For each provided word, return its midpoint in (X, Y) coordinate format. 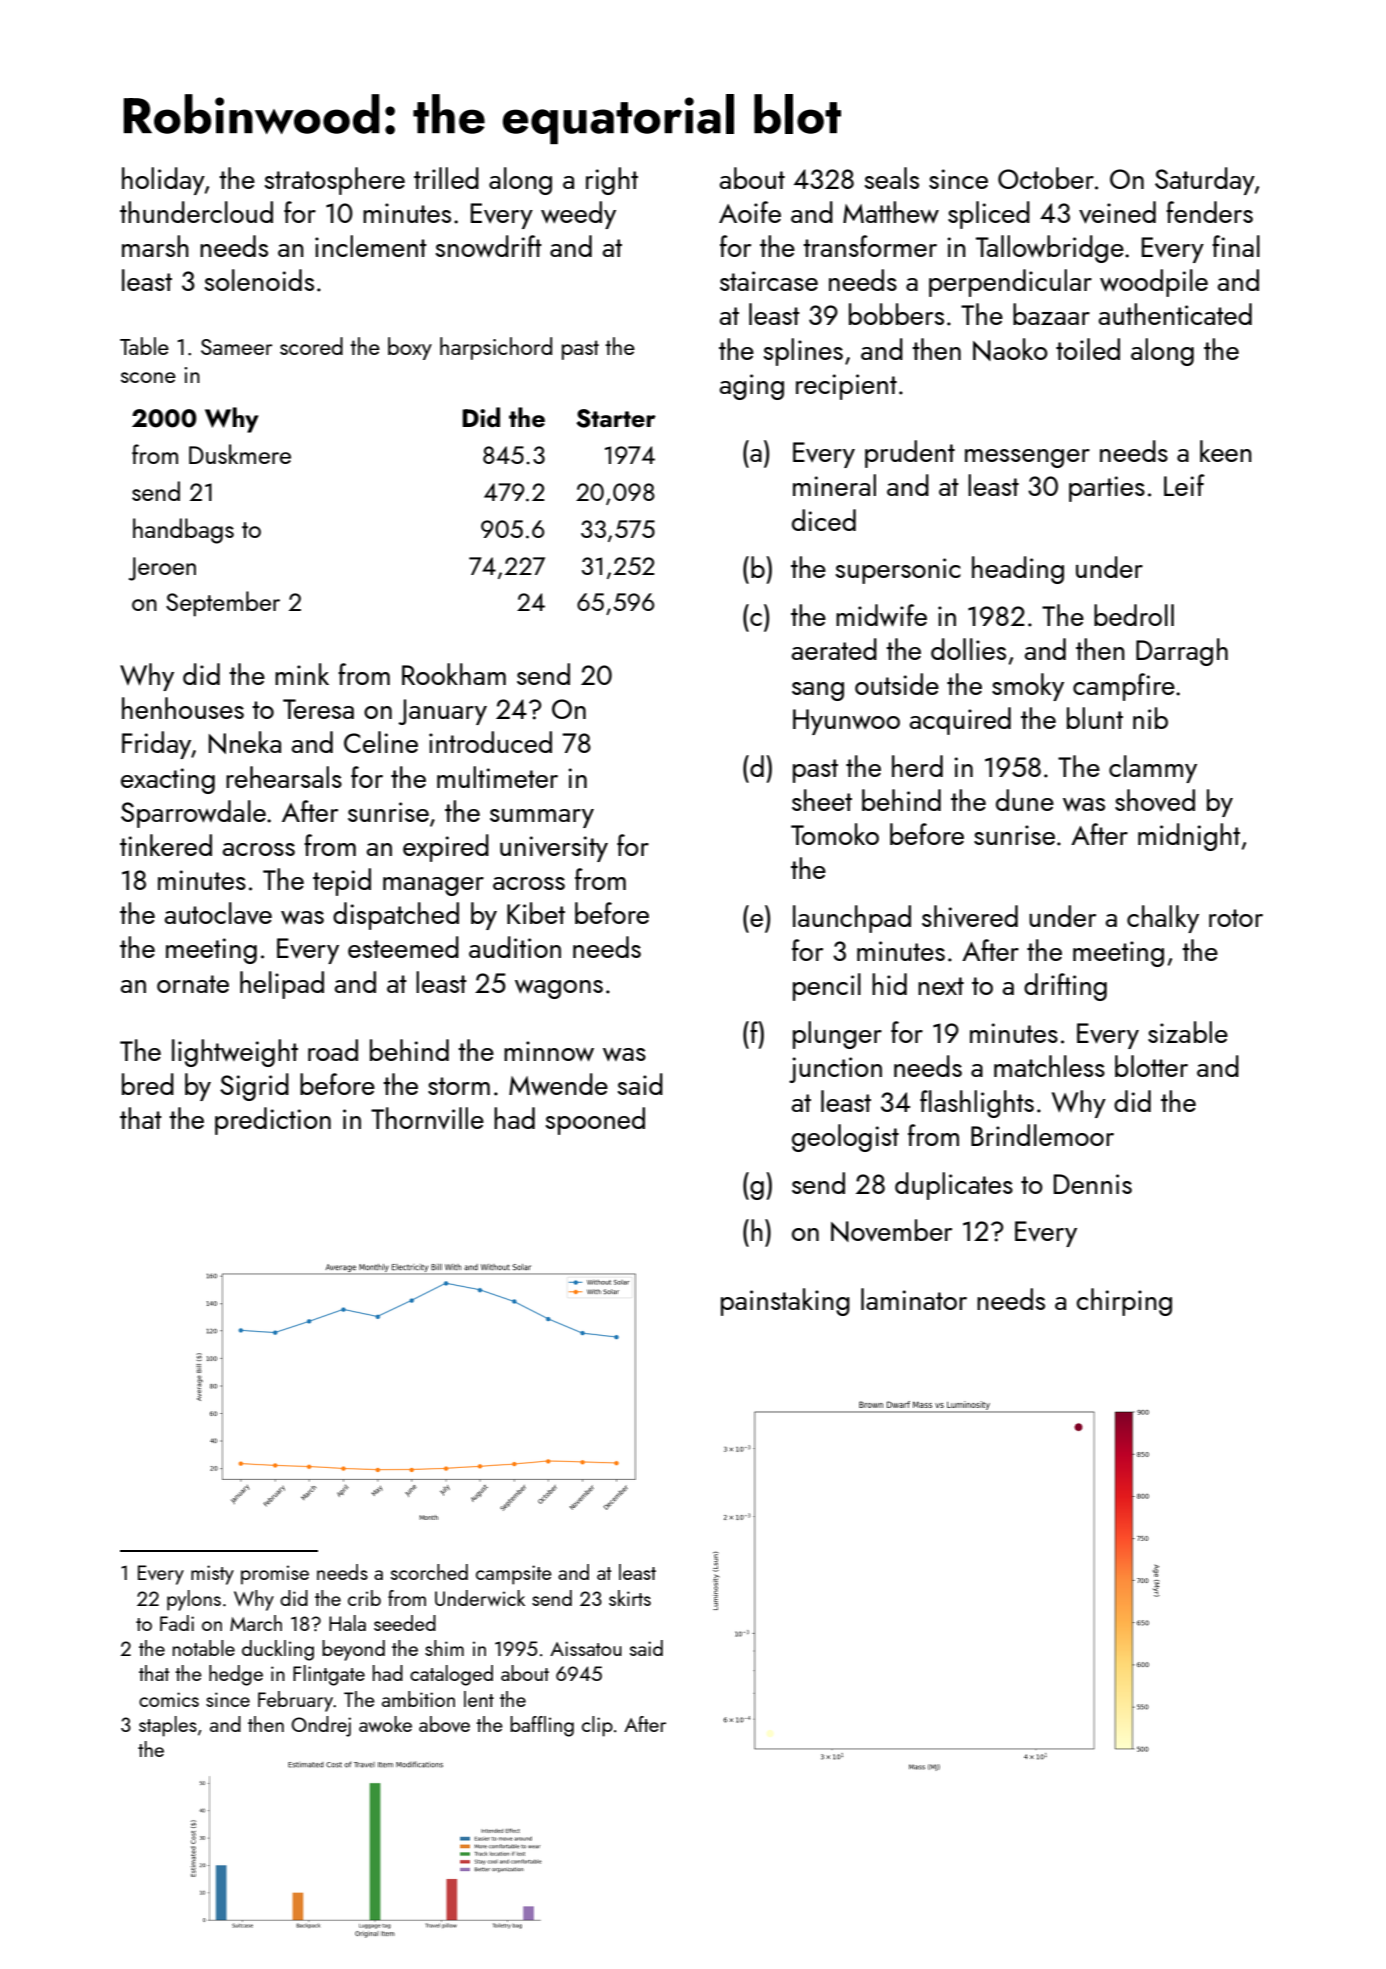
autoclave (218, 913)
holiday (163, 181)
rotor (1236, 918)
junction (835, 1070)
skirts (630, 1598)
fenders (1209, 212)
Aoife (750, 212)
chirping (1124, 1302)
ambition (418, 1699)
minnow (549, 1051)
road (333, 1050)
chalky (1163, 919)
